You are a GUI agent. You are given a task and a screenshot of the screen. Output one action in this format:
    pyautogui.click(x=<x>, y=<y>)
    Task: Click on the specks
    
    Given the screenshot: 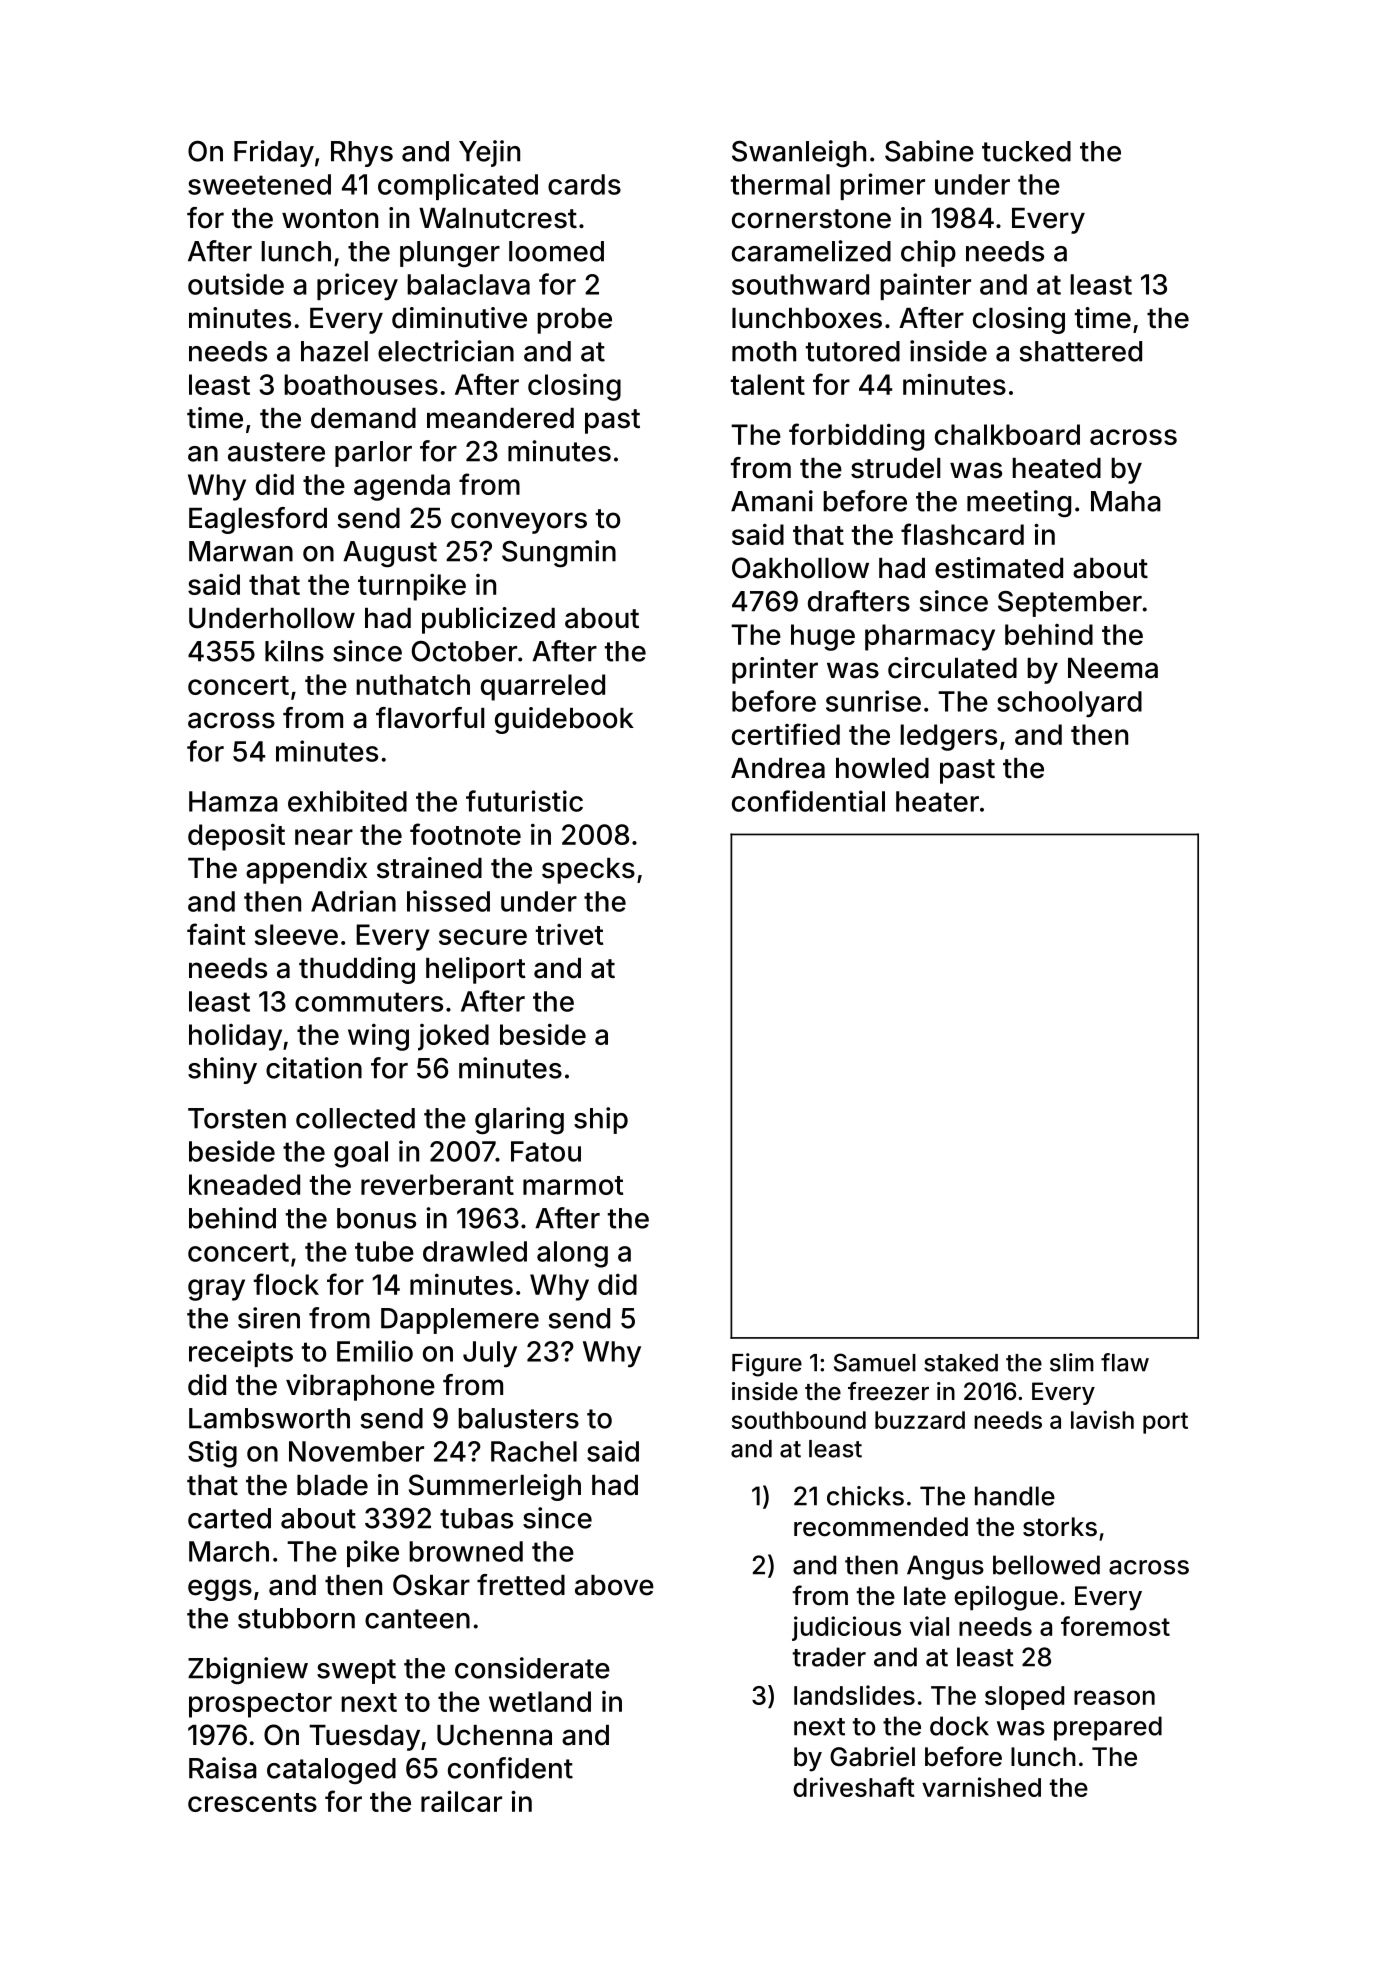 What is the action you would take?
    pyautogui.click(x=588, y=871)
